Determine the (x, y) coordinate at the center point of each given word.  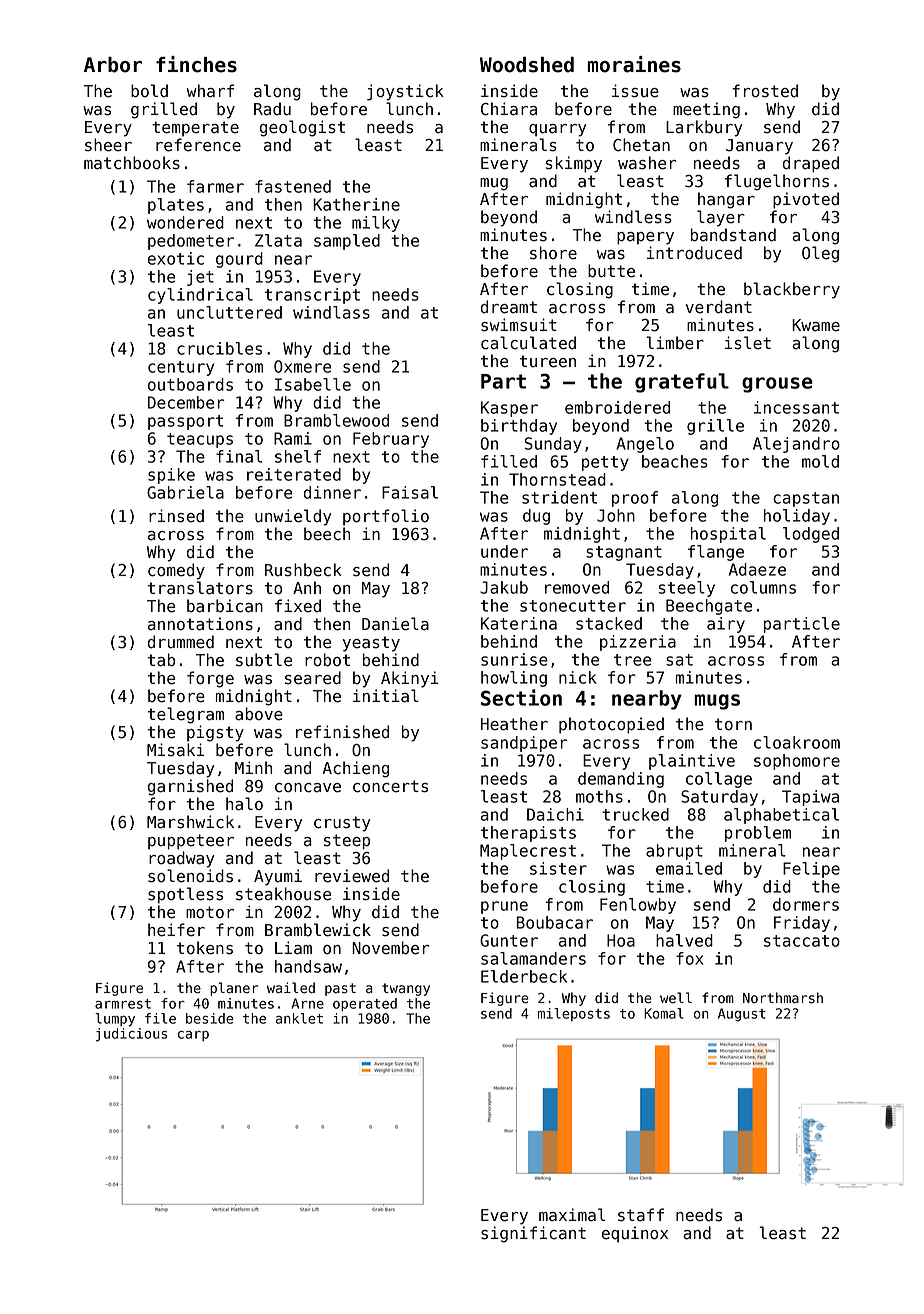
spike (171, 476)
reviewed (352, 876)
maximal (572, 1215)
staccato (802, 941)
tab (161, 660)
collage (719, 780)
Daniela (395, 624)
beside (210, 1018)
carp (193, 1036)
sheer (108, 145)
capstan (806, 499)
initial (386, 696)
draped (811, 164)
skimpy (574, 164)
